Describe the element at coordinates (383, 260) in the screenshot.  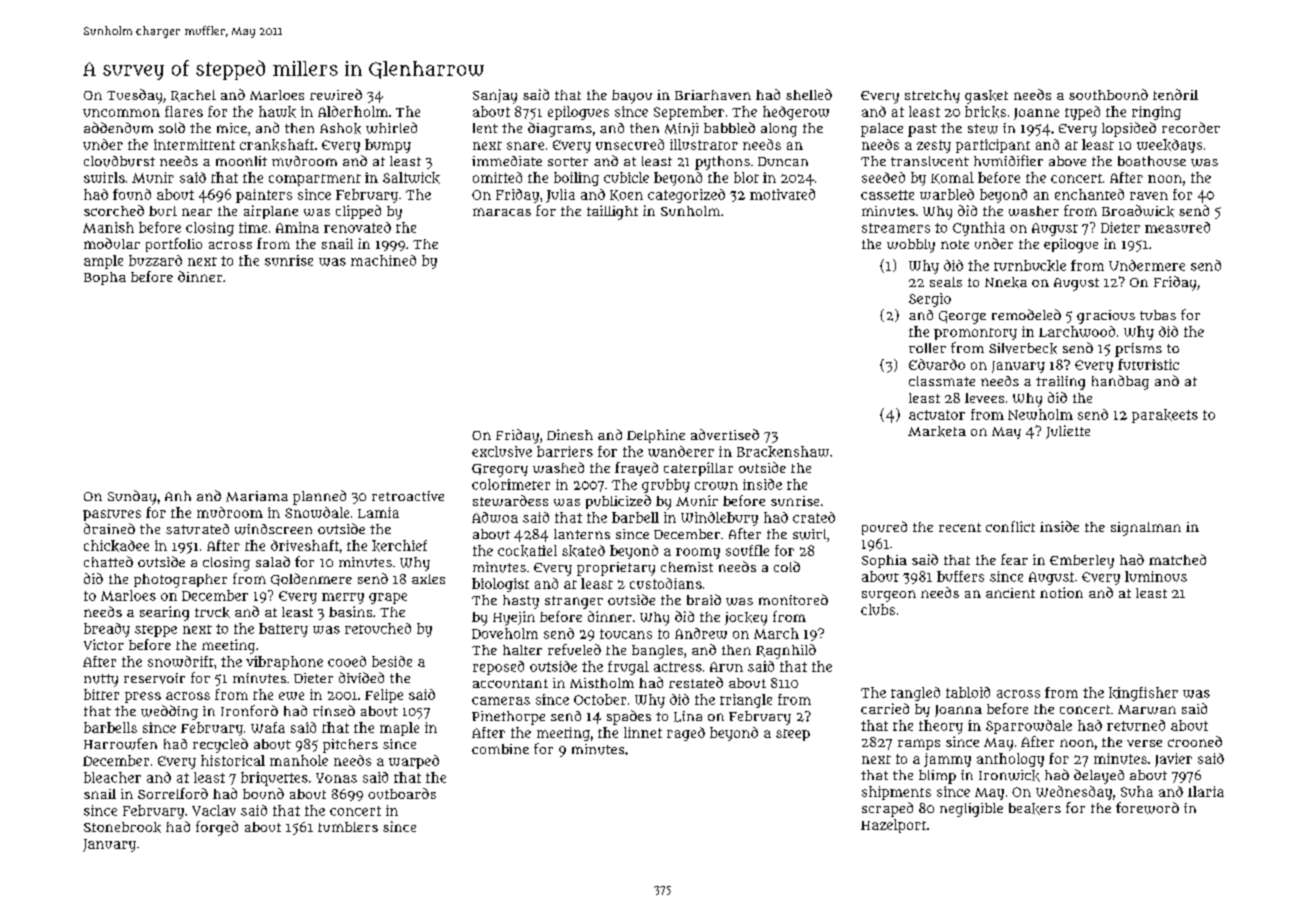
I see `machined` at that location.
